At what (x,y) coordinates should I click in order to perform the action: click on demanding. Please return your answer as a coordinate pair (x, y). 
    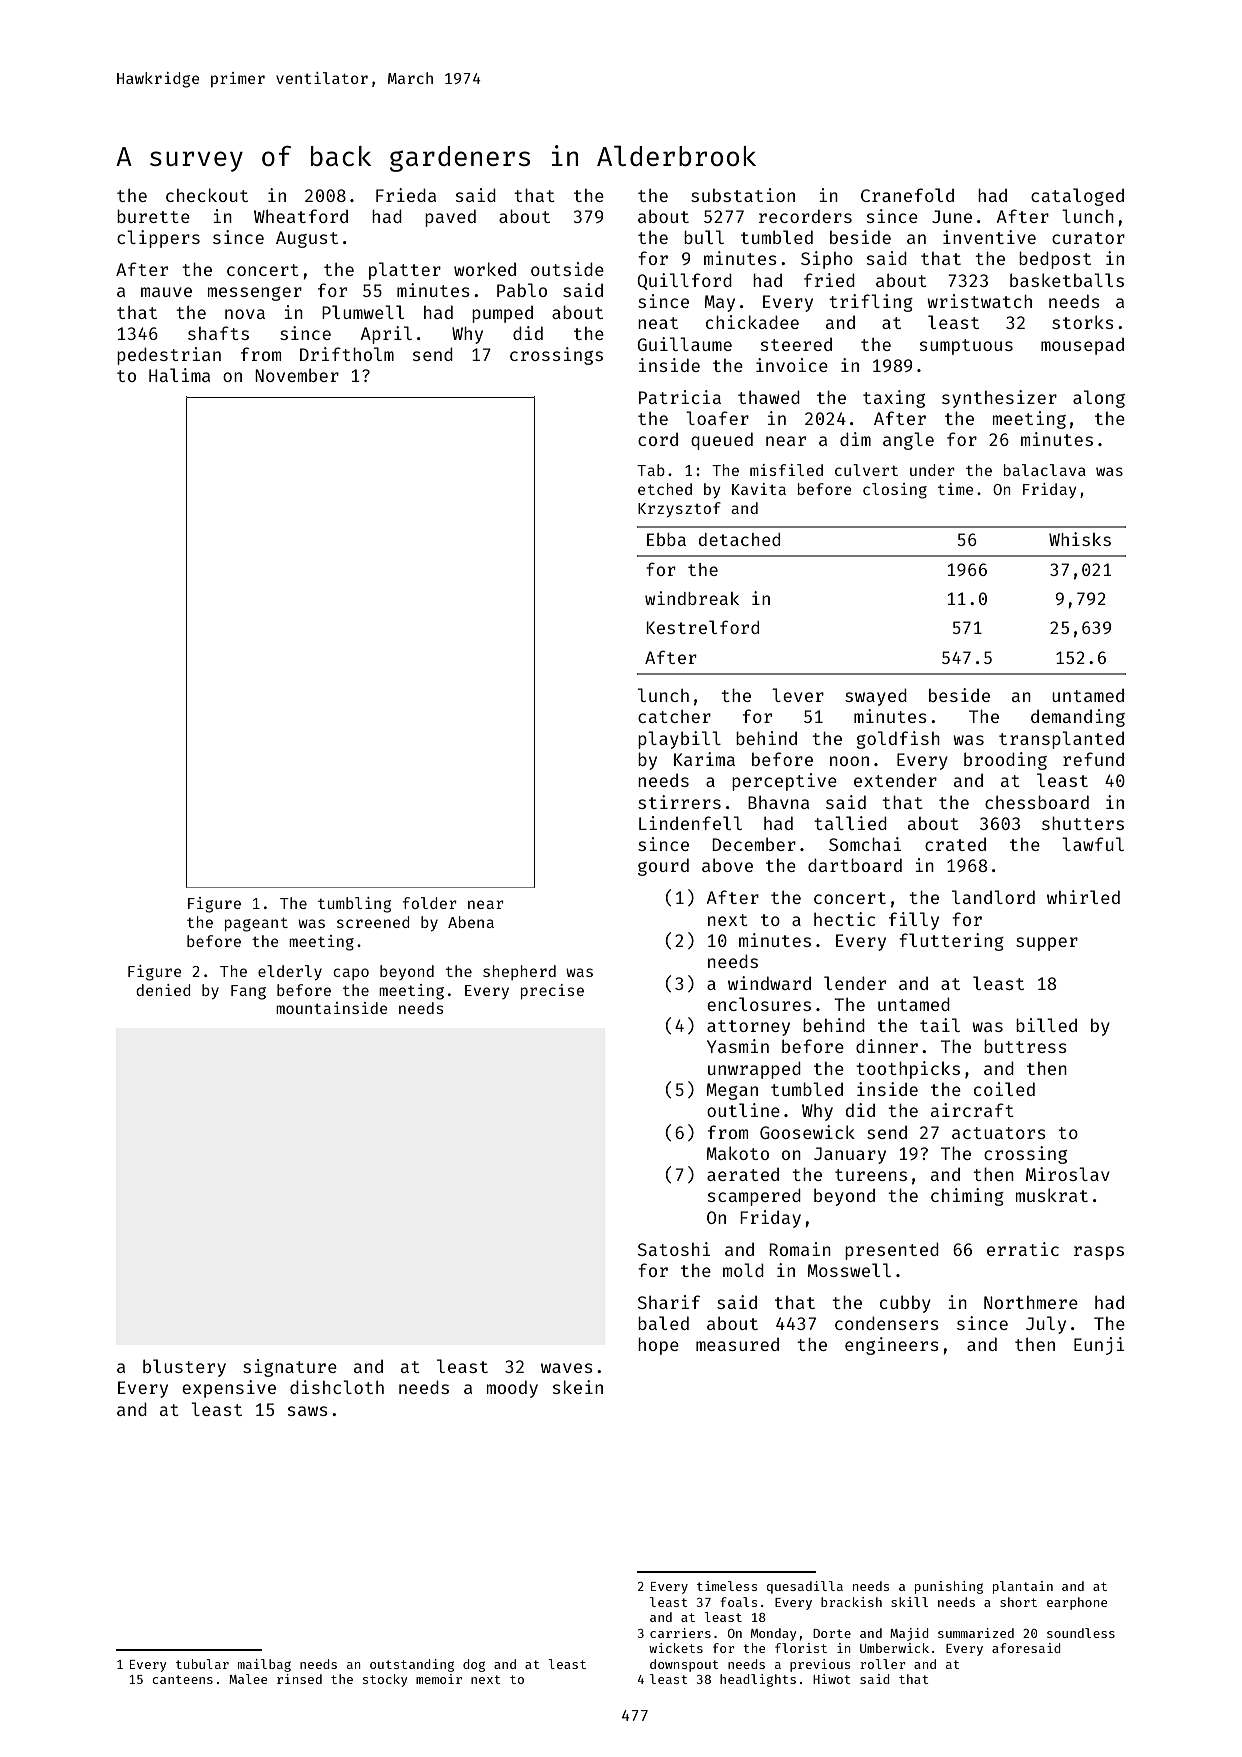
    Looking at the image, I should click on (1078, 718).
